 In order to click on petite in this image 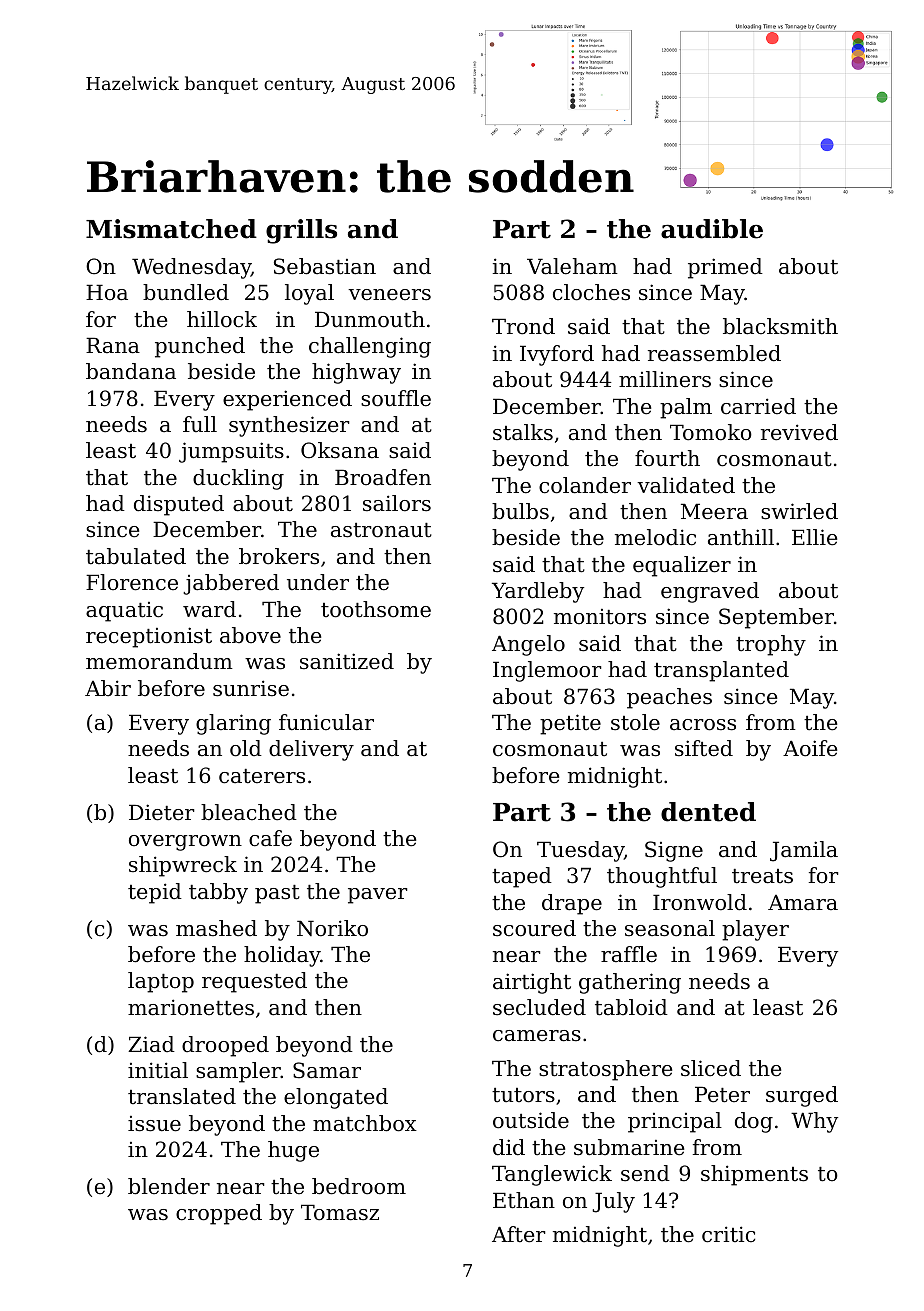, I will do `click(570, 724)`.
